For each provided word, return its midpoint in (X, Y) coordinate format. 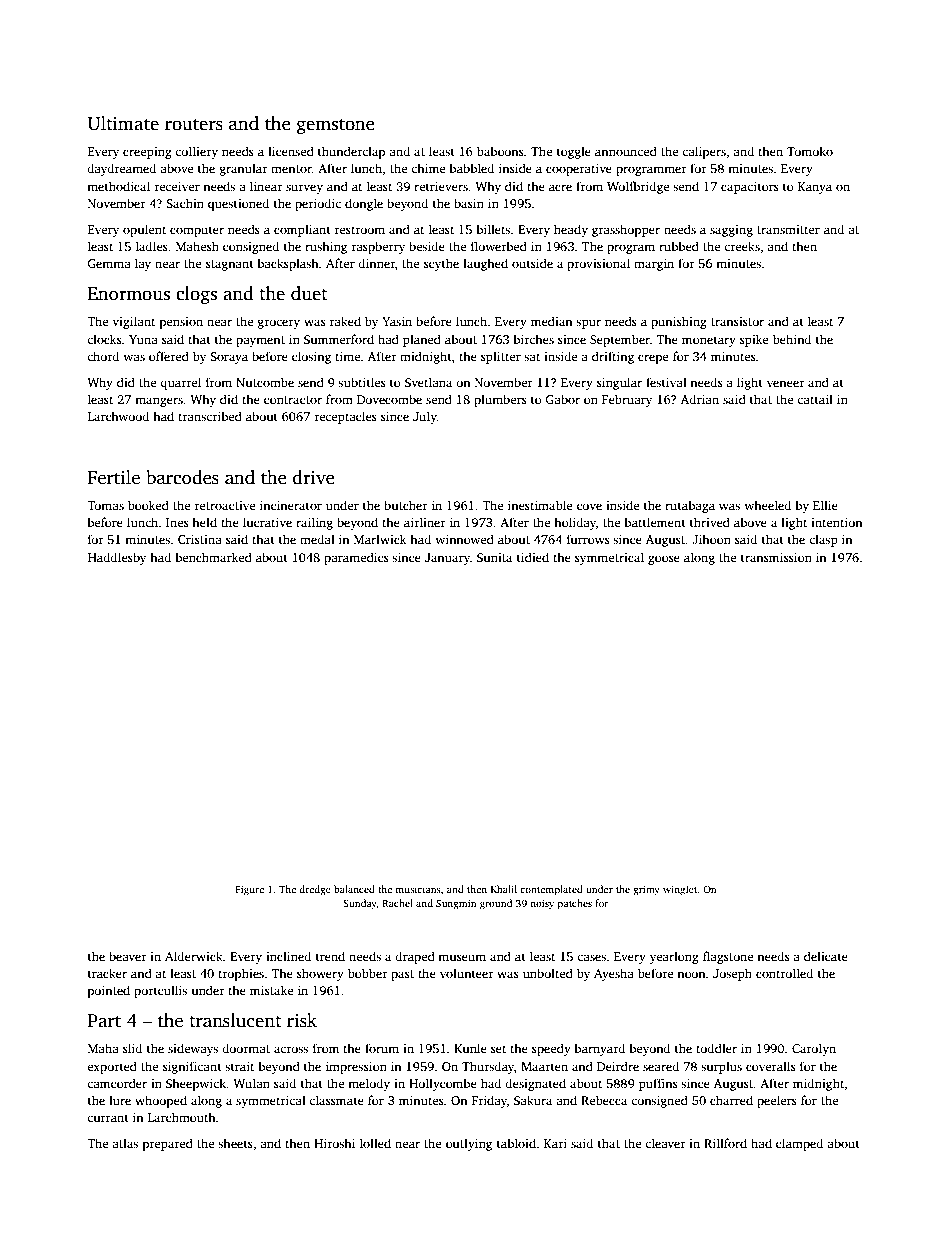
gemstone (336, 126)
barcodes (182, 477)
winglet (680, 890)
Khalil (504, 889)
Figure (249, 890)
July (425, 417)
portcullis (160, 991)
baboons (500, 151)
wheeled (767, 505)
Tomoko (810, 151)
